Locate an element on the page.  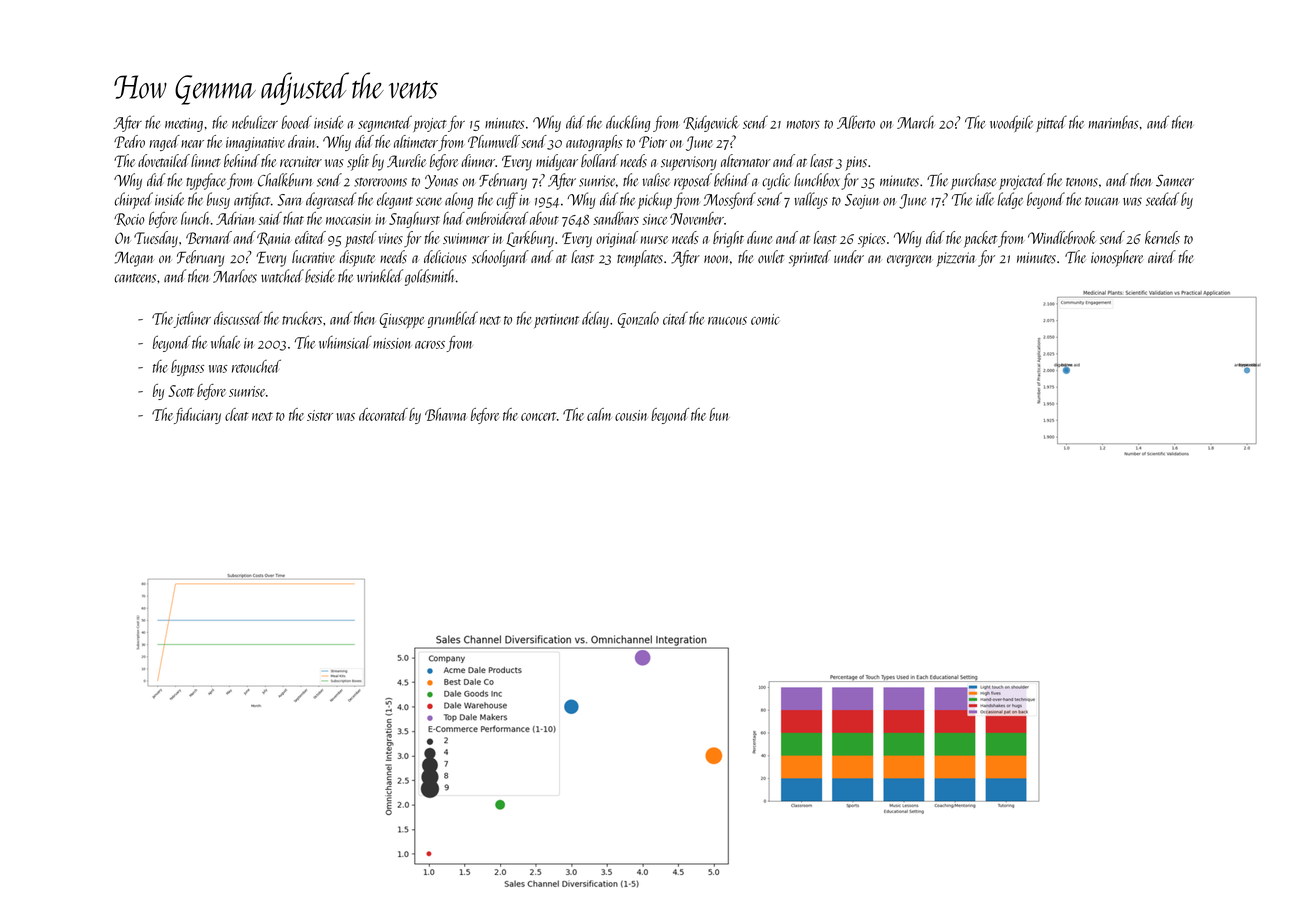
packet is located at coordinates (980, 239).
